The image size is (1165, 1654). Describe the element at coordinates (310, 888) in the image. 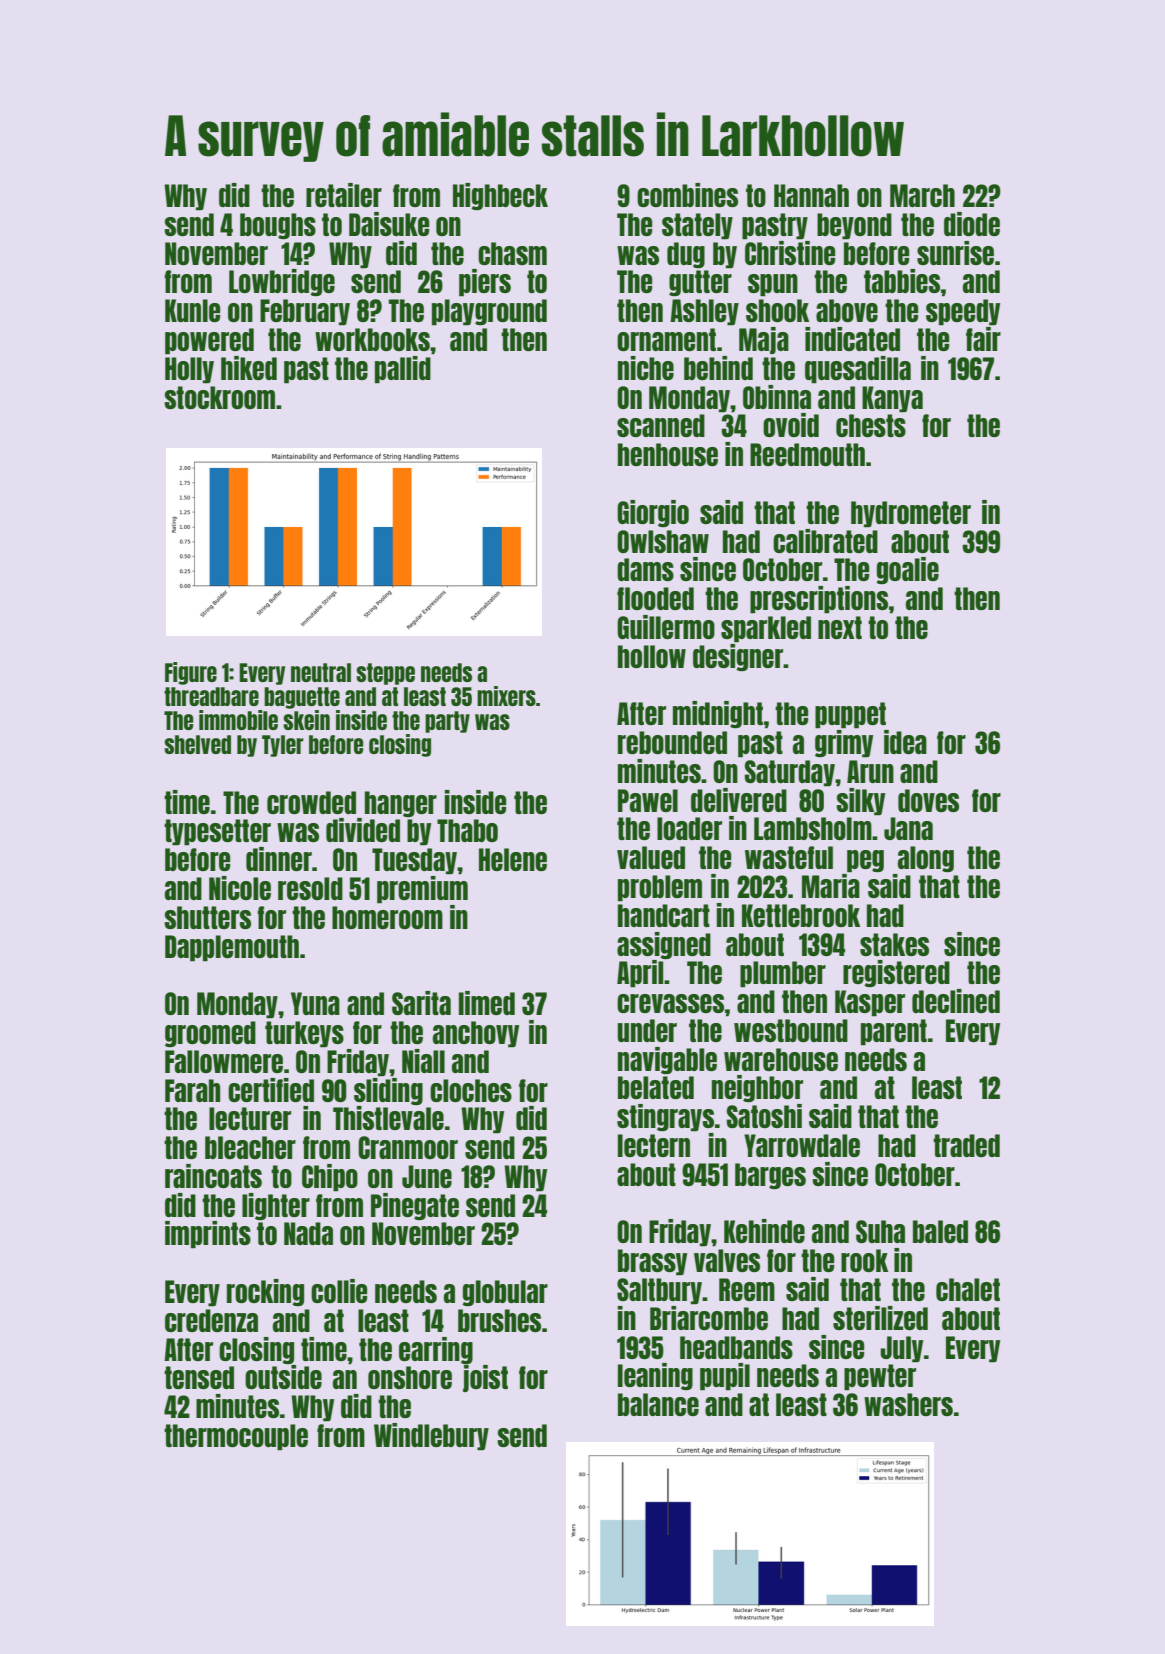

I see `resold` at that location.
